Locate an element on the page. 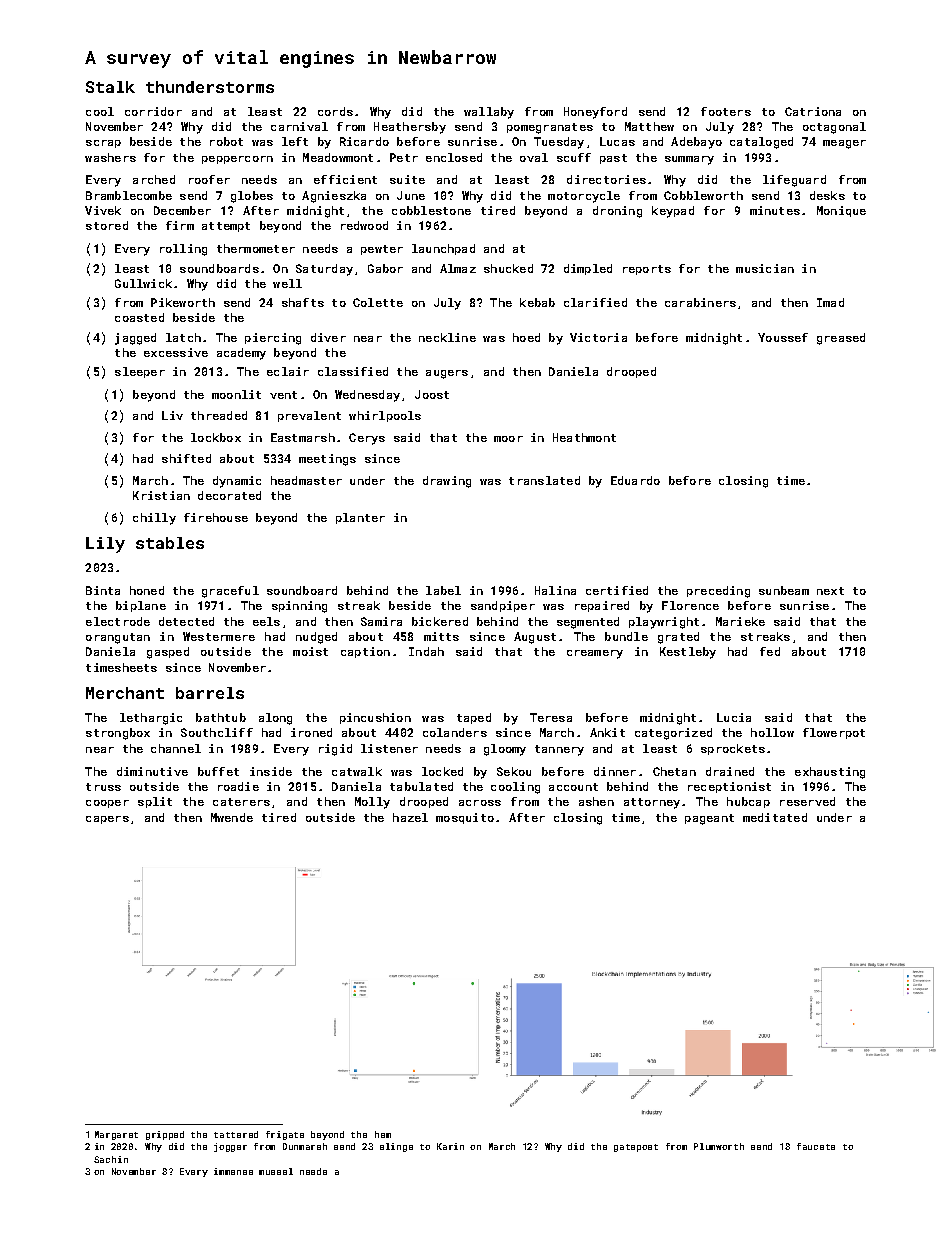 The width and height of the page is (952, 1233). gatepost is located at coordinates (636, 1148).
